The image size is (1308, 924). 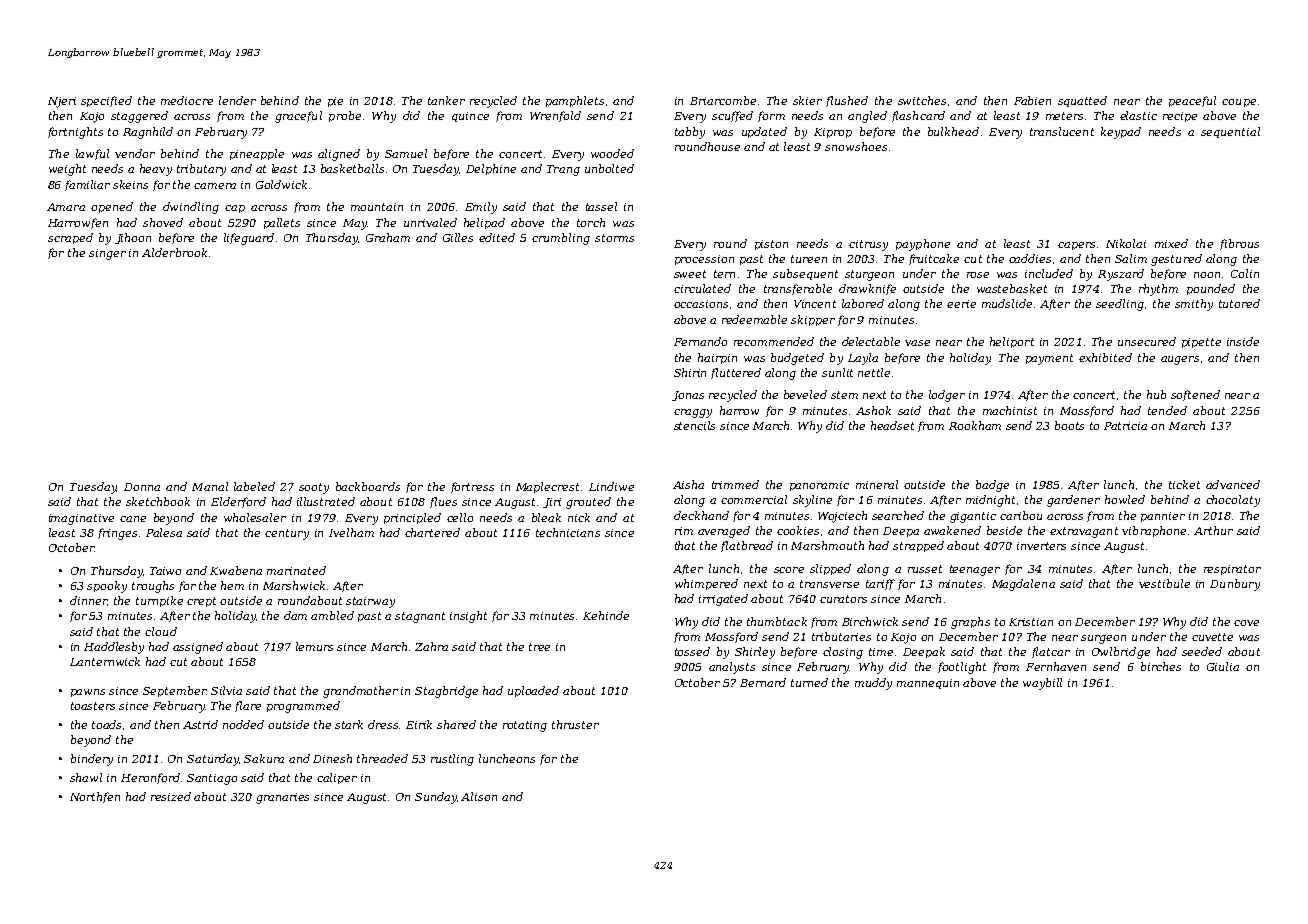 What do you see at coordinates (187, 100) in the screenshot?
I see `mediocre` at bounding box center [187, 100].
